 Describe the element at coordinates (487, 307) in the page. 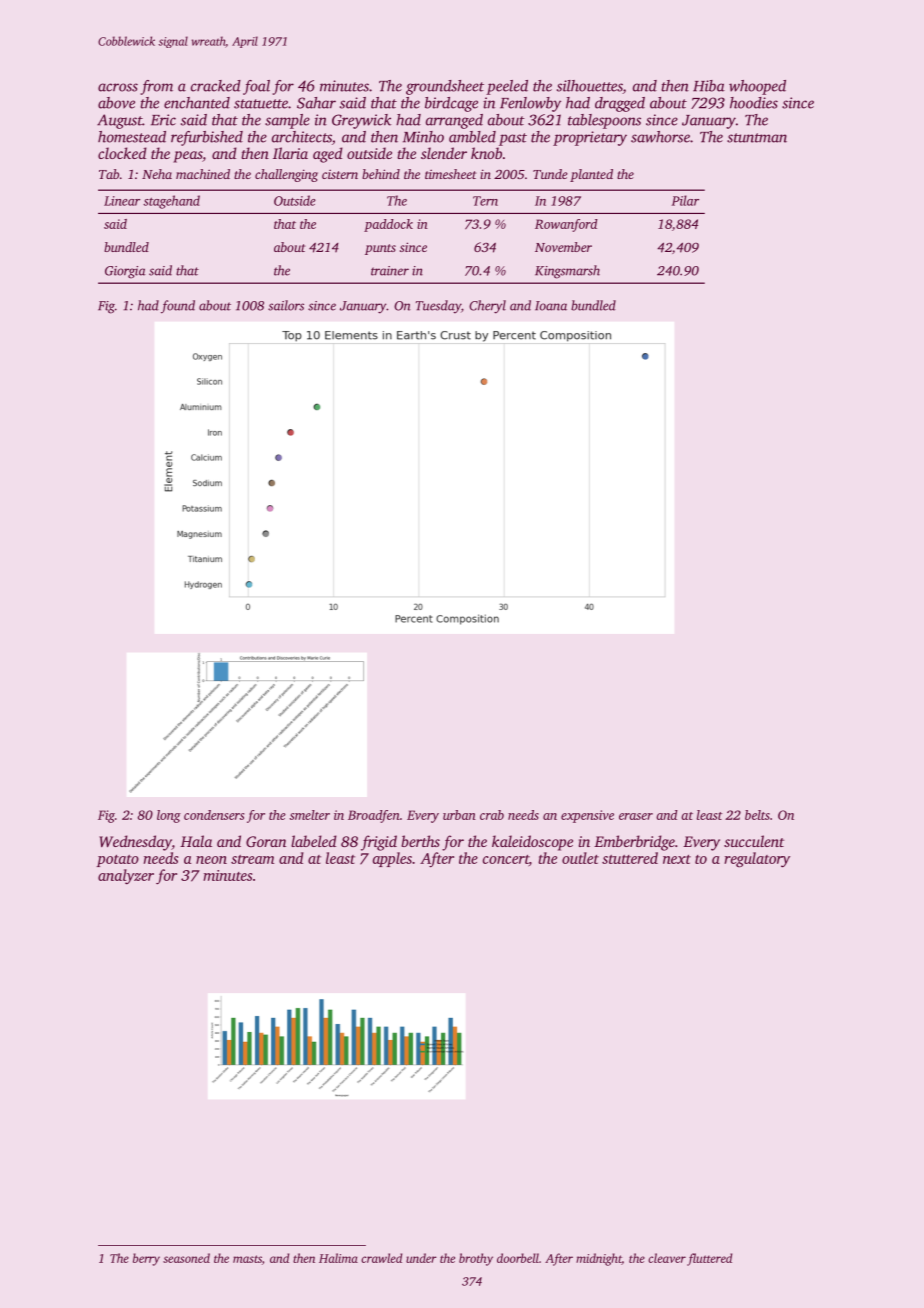

I see `Cheryl` at that location.
